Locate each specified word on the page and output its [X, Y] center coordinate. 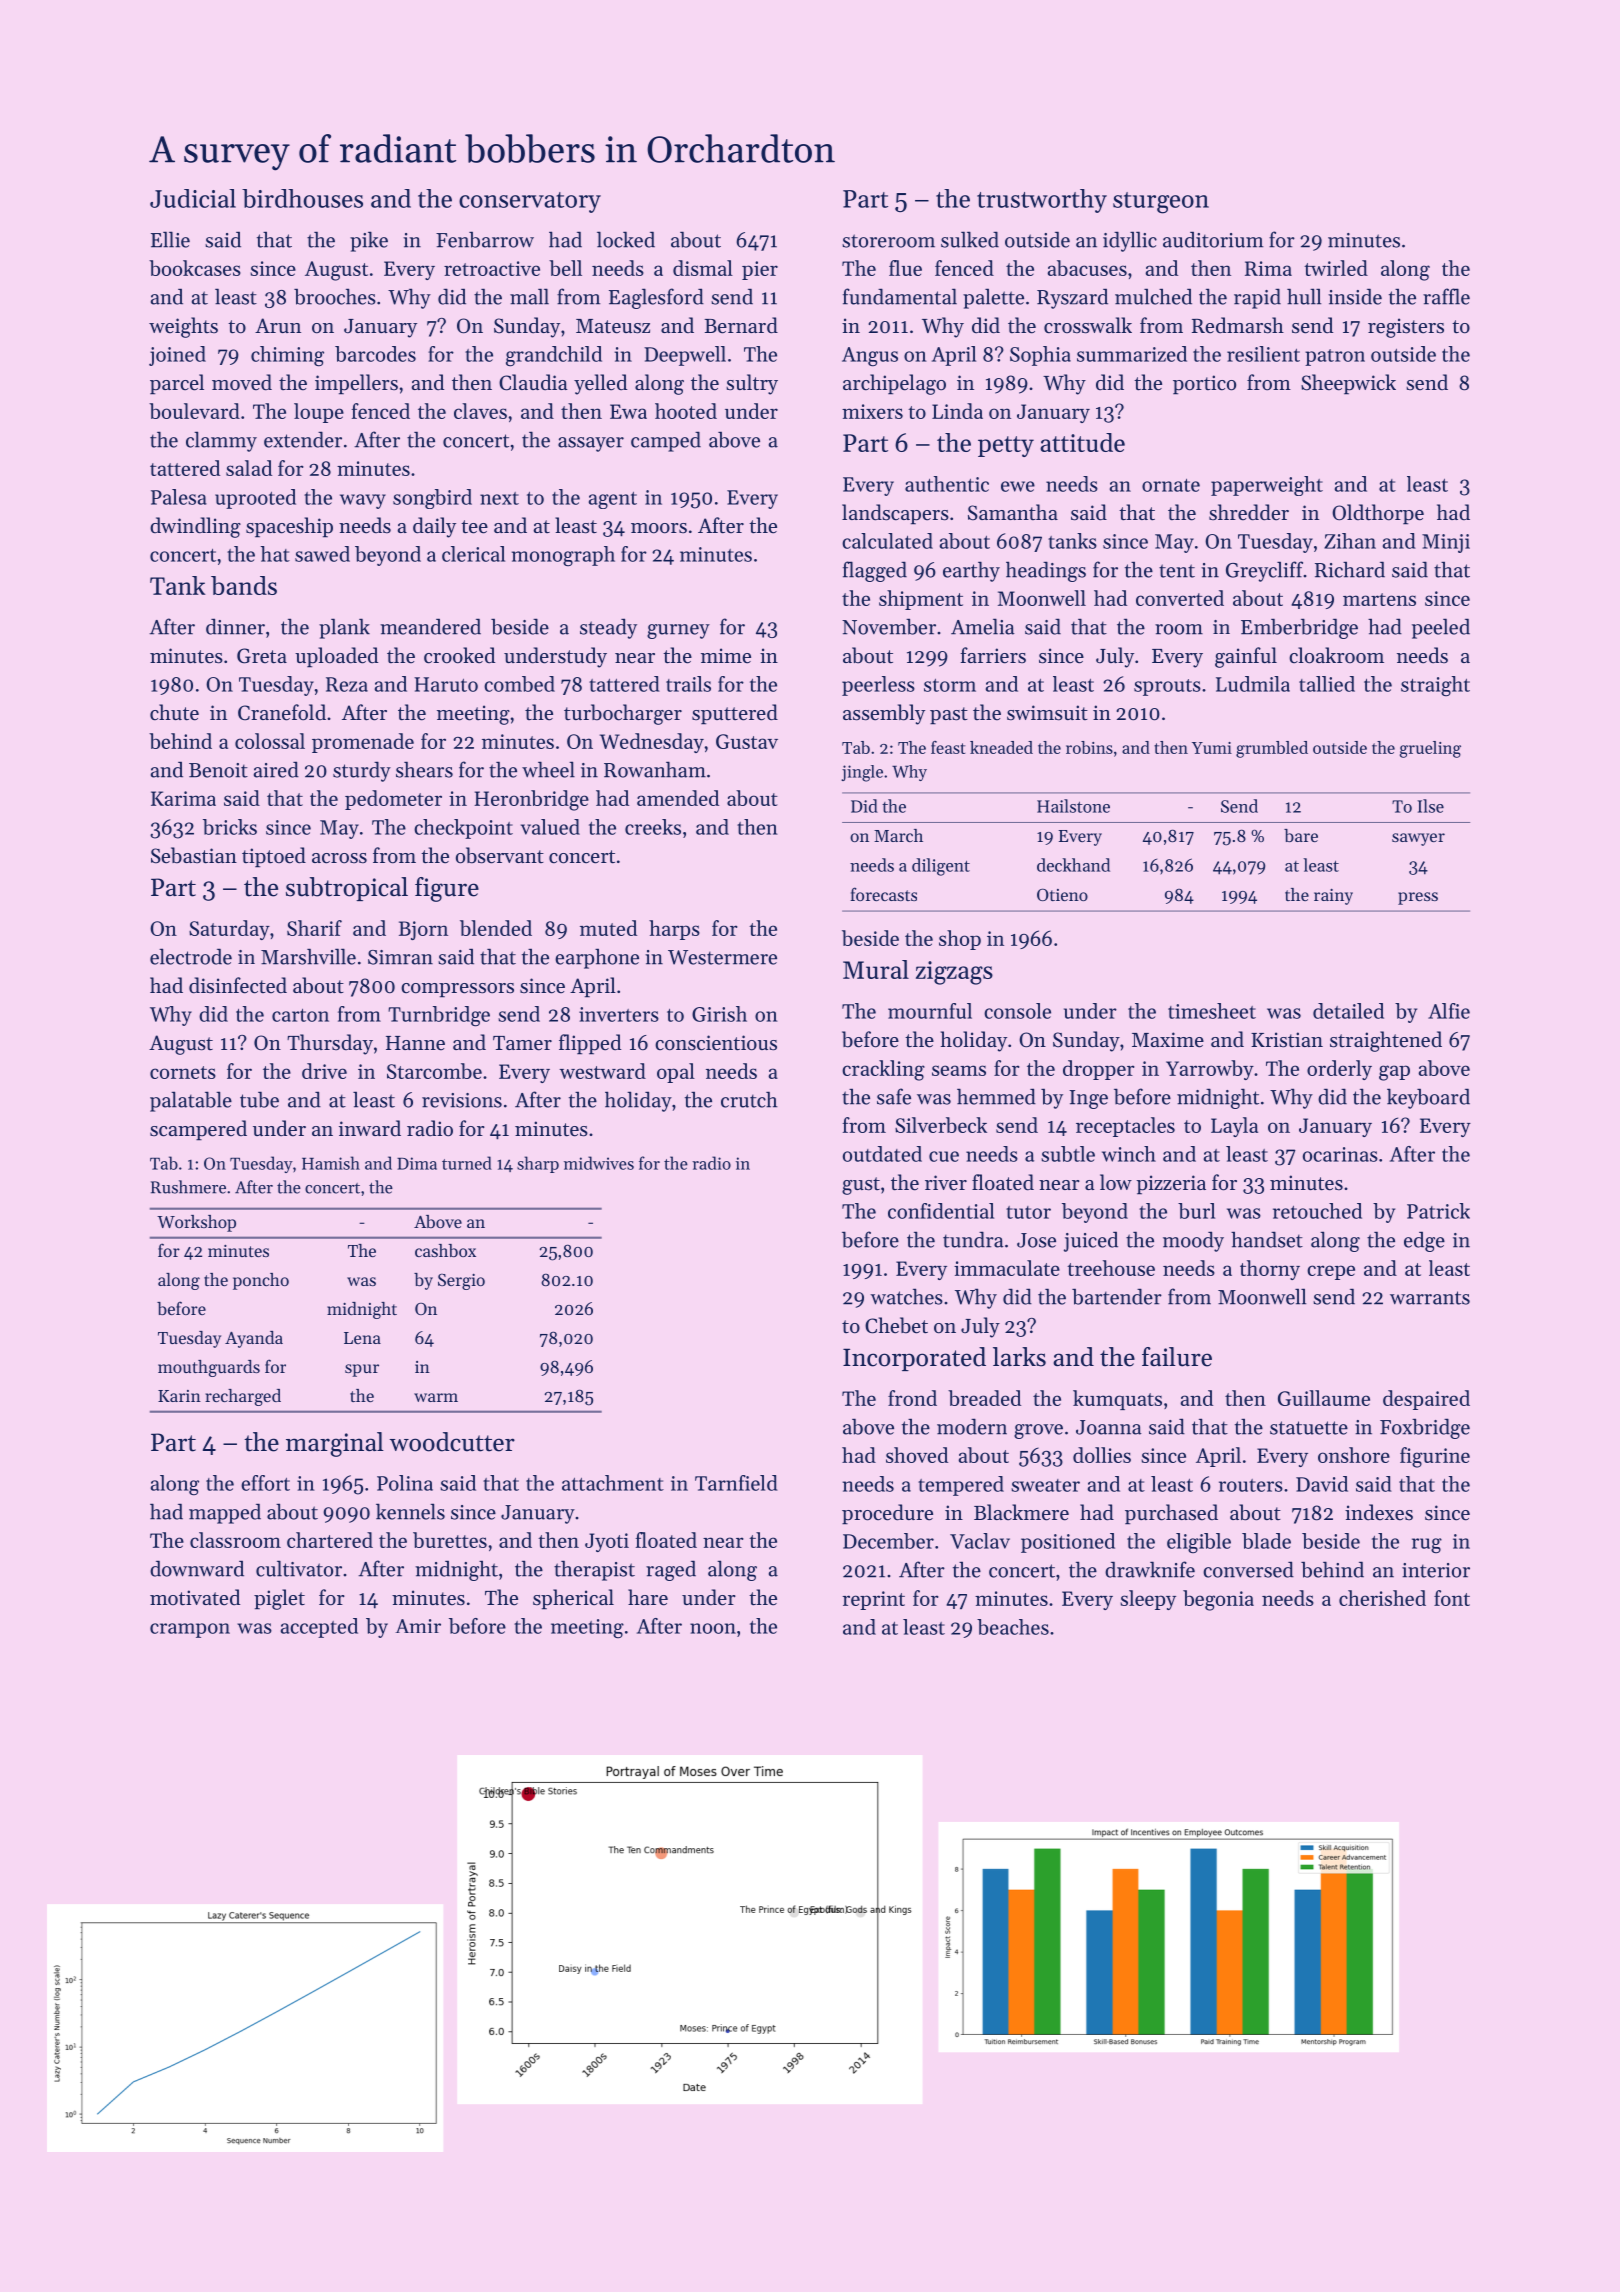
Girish [719, 1014]
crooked [459, 655]
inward [370, 1128]
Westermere [722, 957]
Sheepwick [1348, 384]
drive [324, 1071]
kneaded [1001, 747]
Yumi [1212, 748]
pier [760, 270]
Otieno [1062, 894]
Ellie [170, 239]
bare [1301, 835]
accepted [319, 1628]
